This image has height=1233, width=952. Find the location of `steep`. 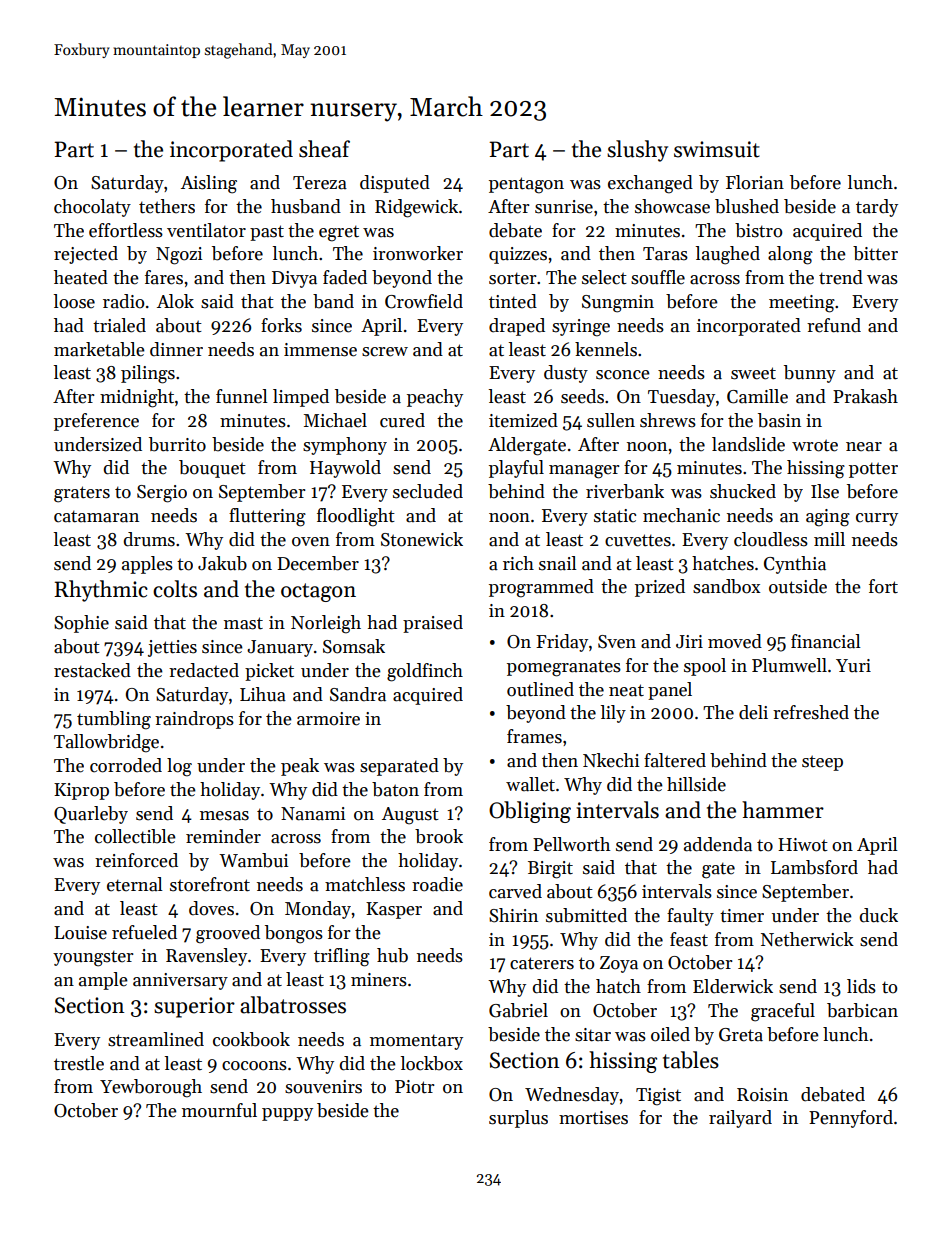

steep is located at coordinates (822, 763).
